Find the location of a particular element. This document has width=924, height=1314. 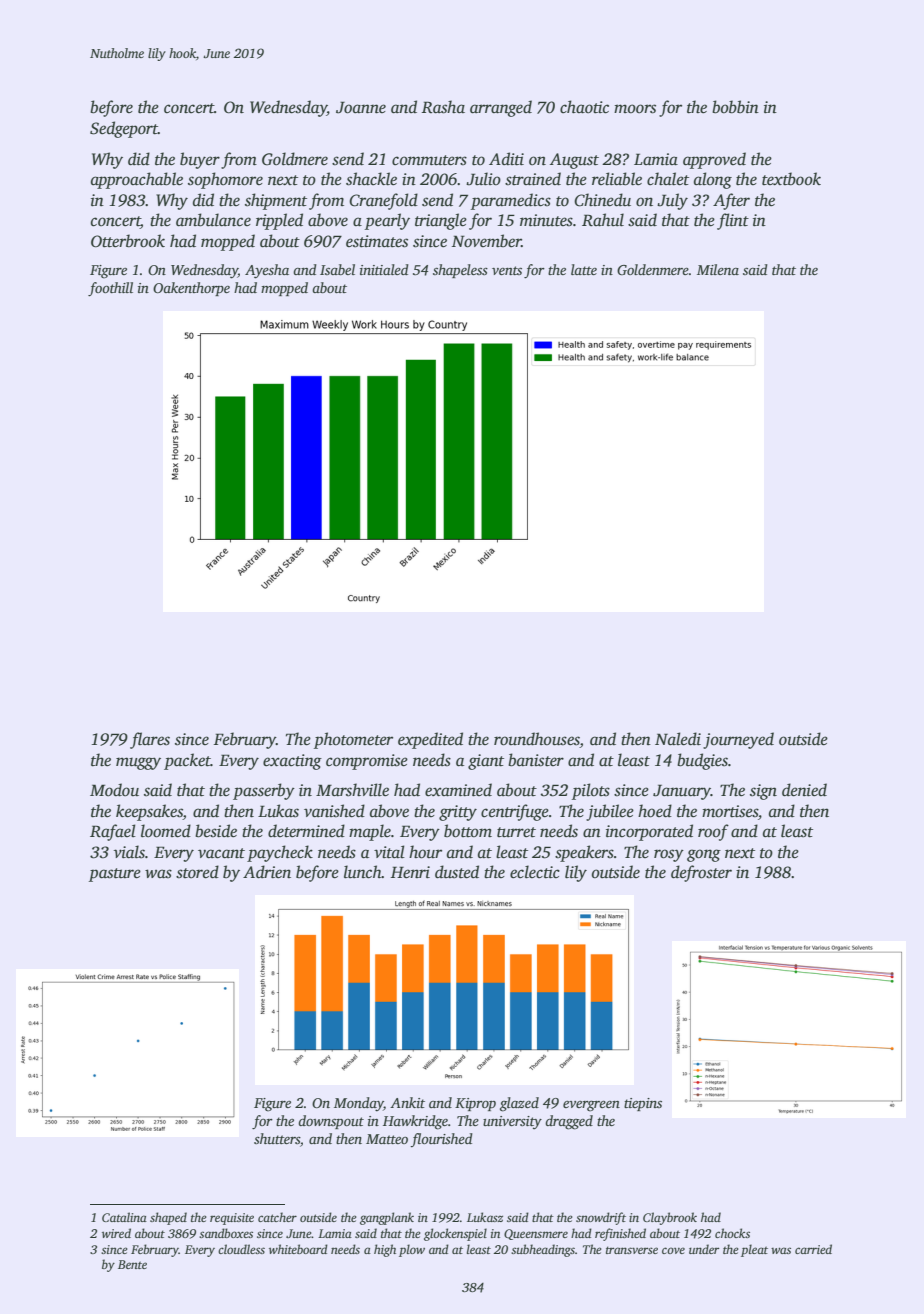

jubilee is located at coordinates (610, 812).
